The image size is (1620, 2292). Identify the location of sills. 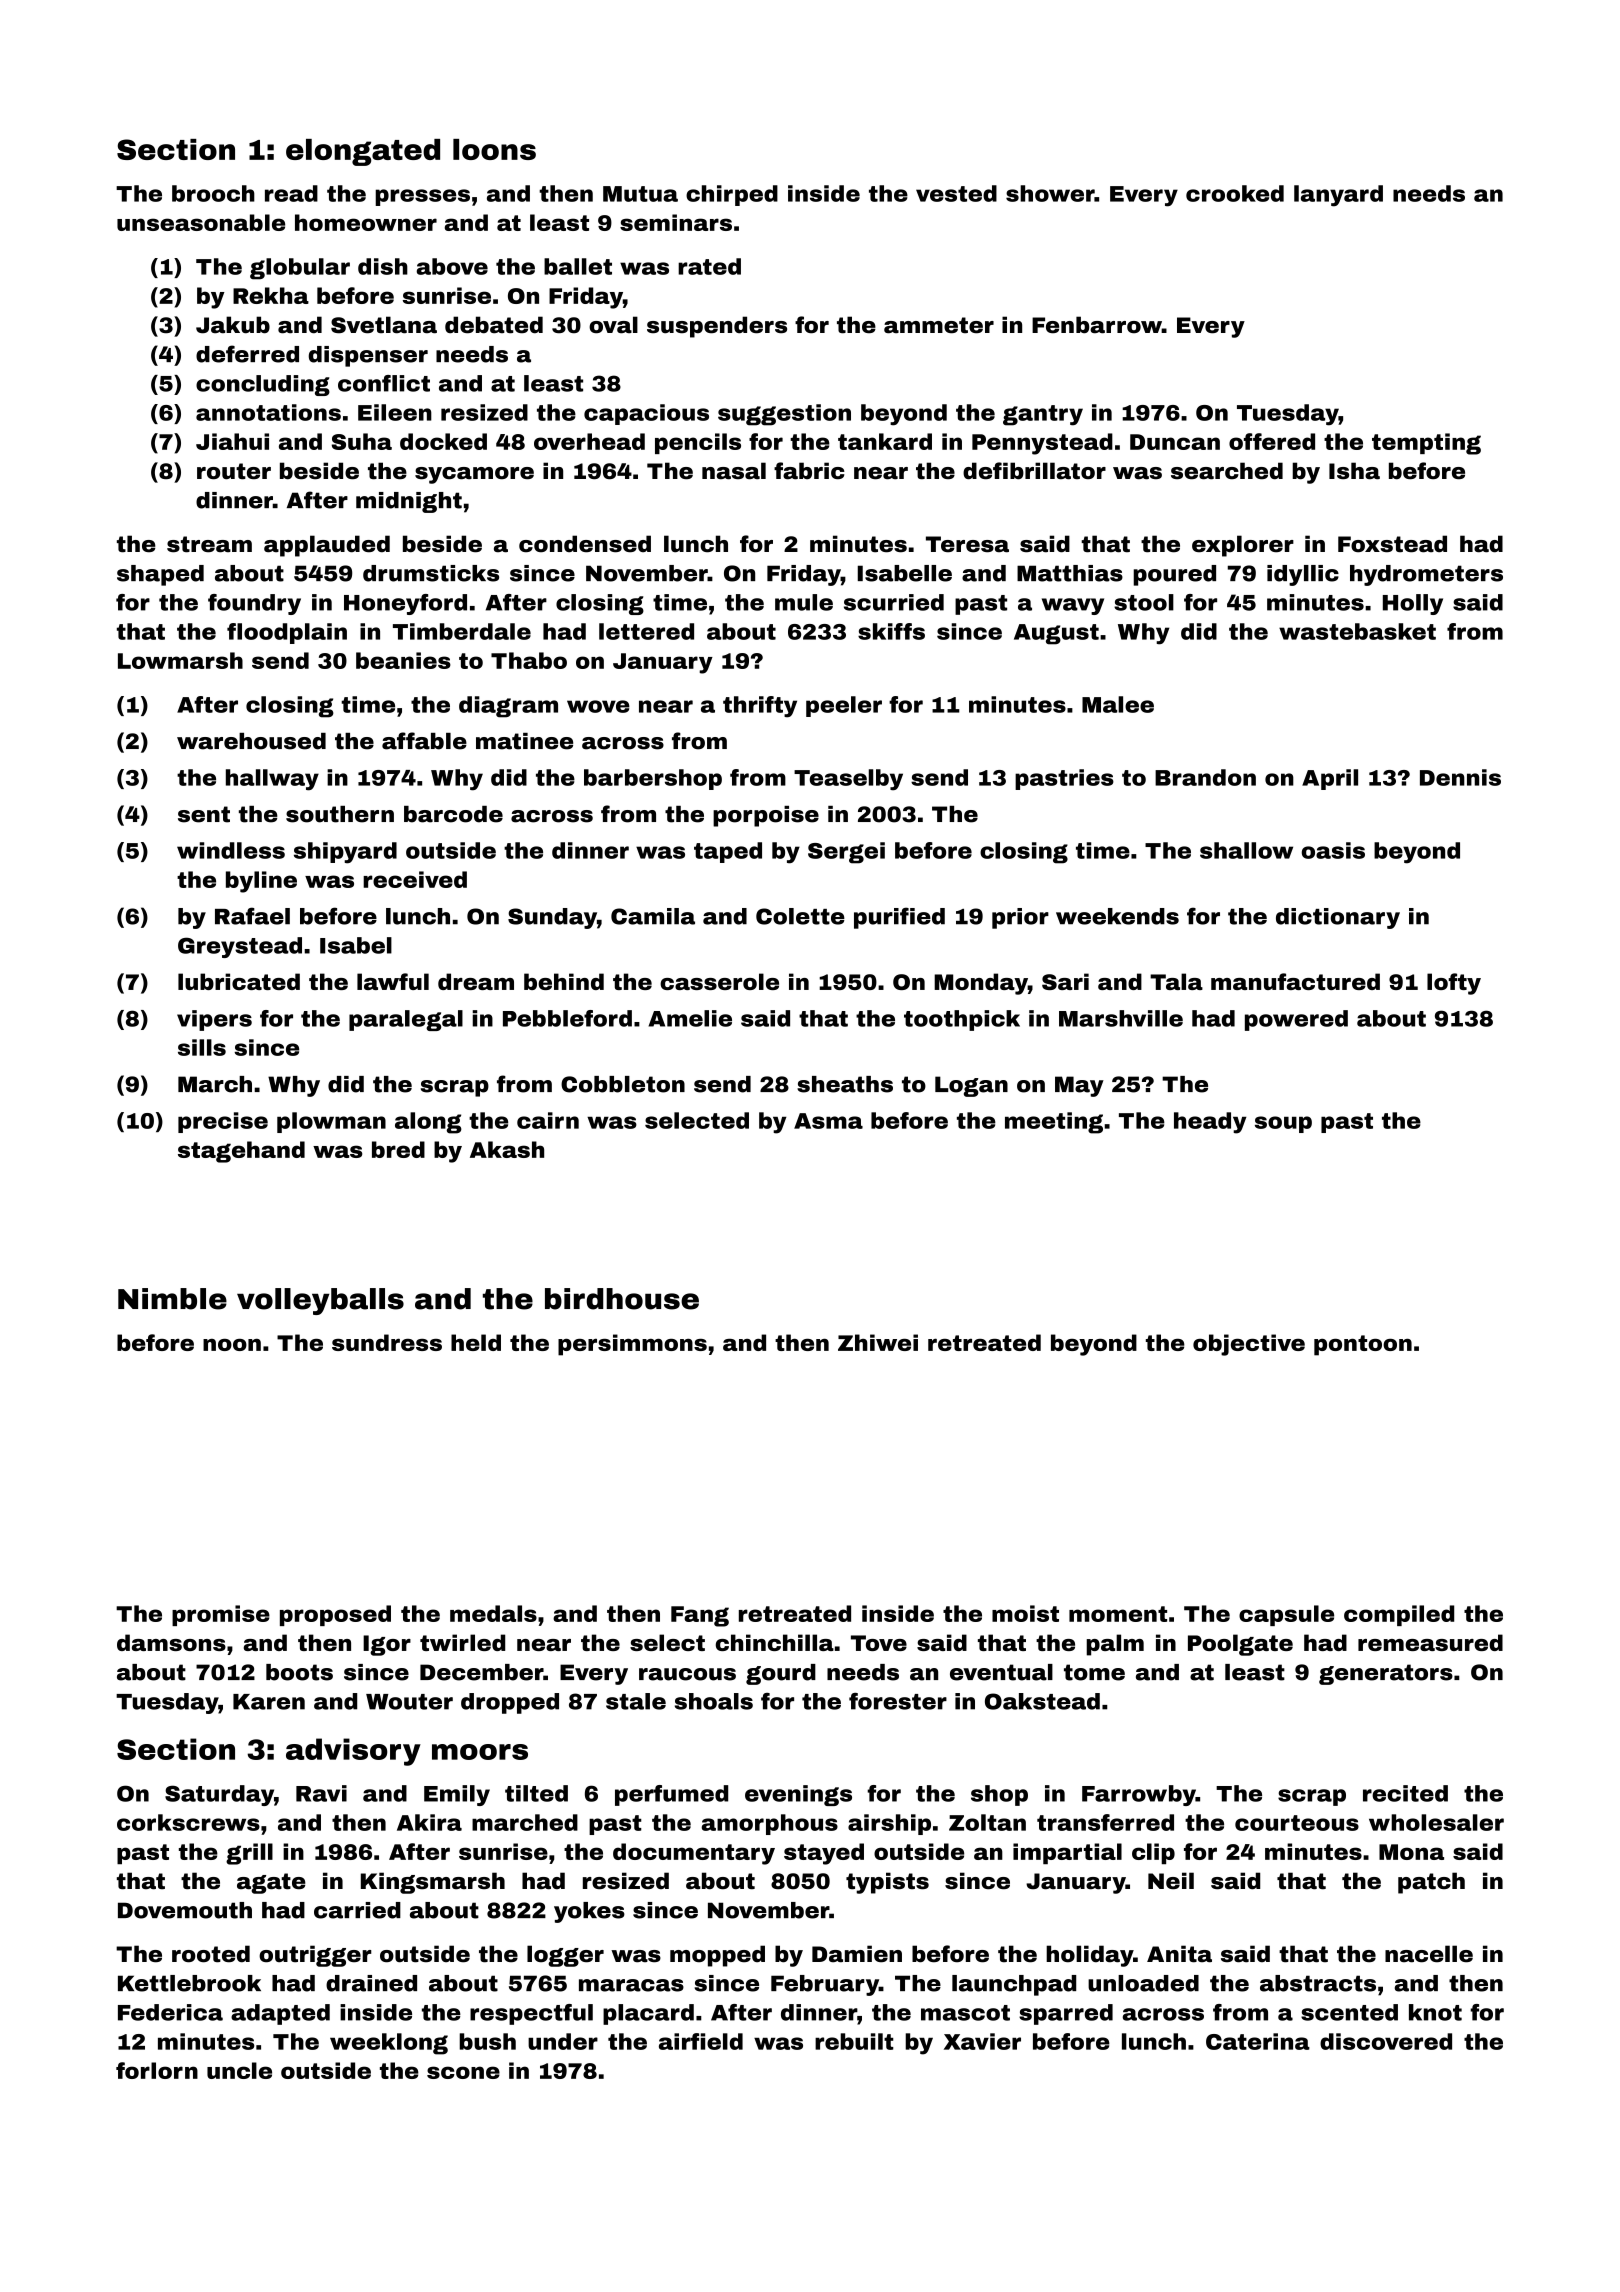
(202, 1047).
